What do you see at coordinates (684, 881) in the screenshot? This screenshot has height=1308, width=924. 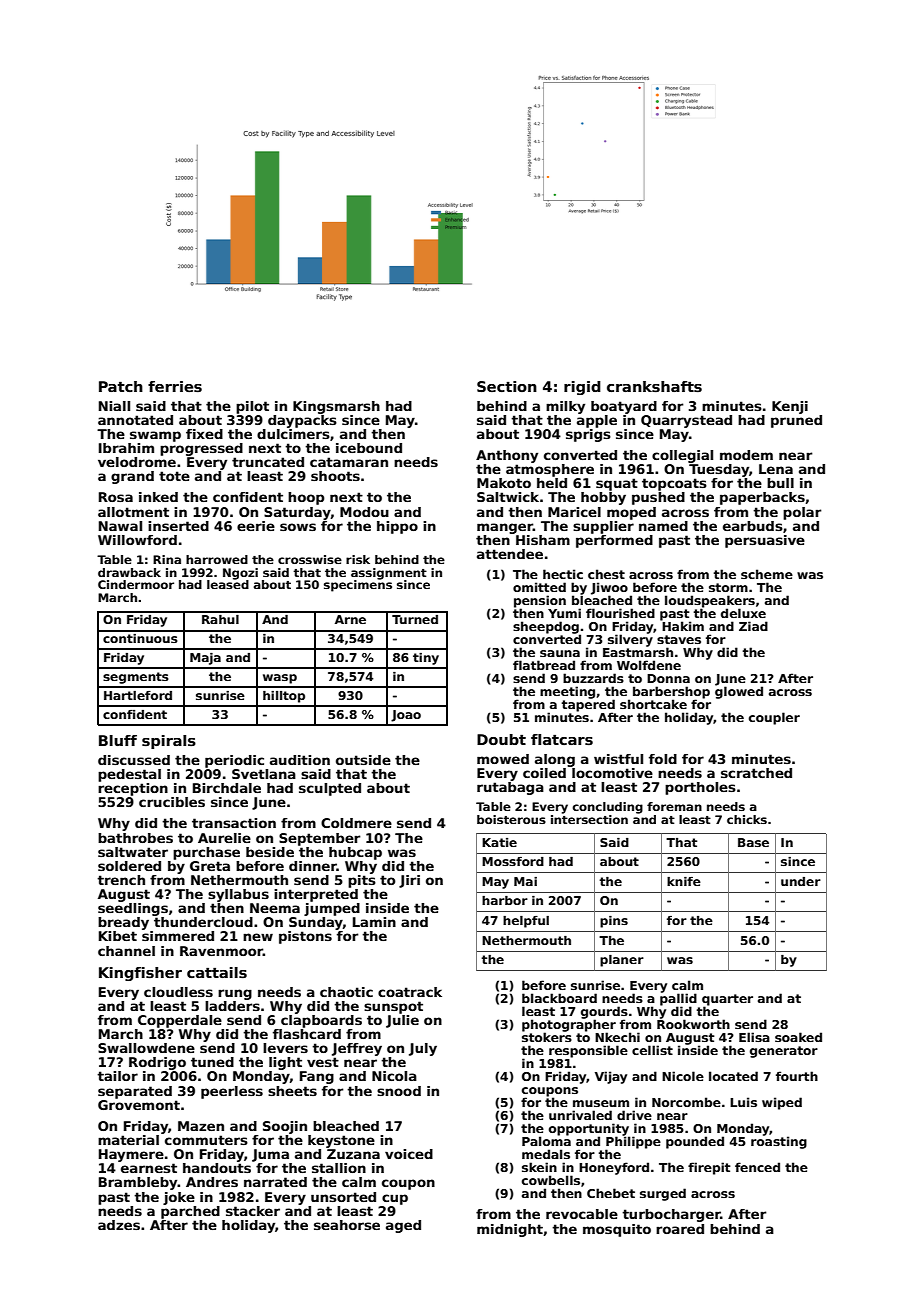 I see `knife` at bounding box center [684, 881].
